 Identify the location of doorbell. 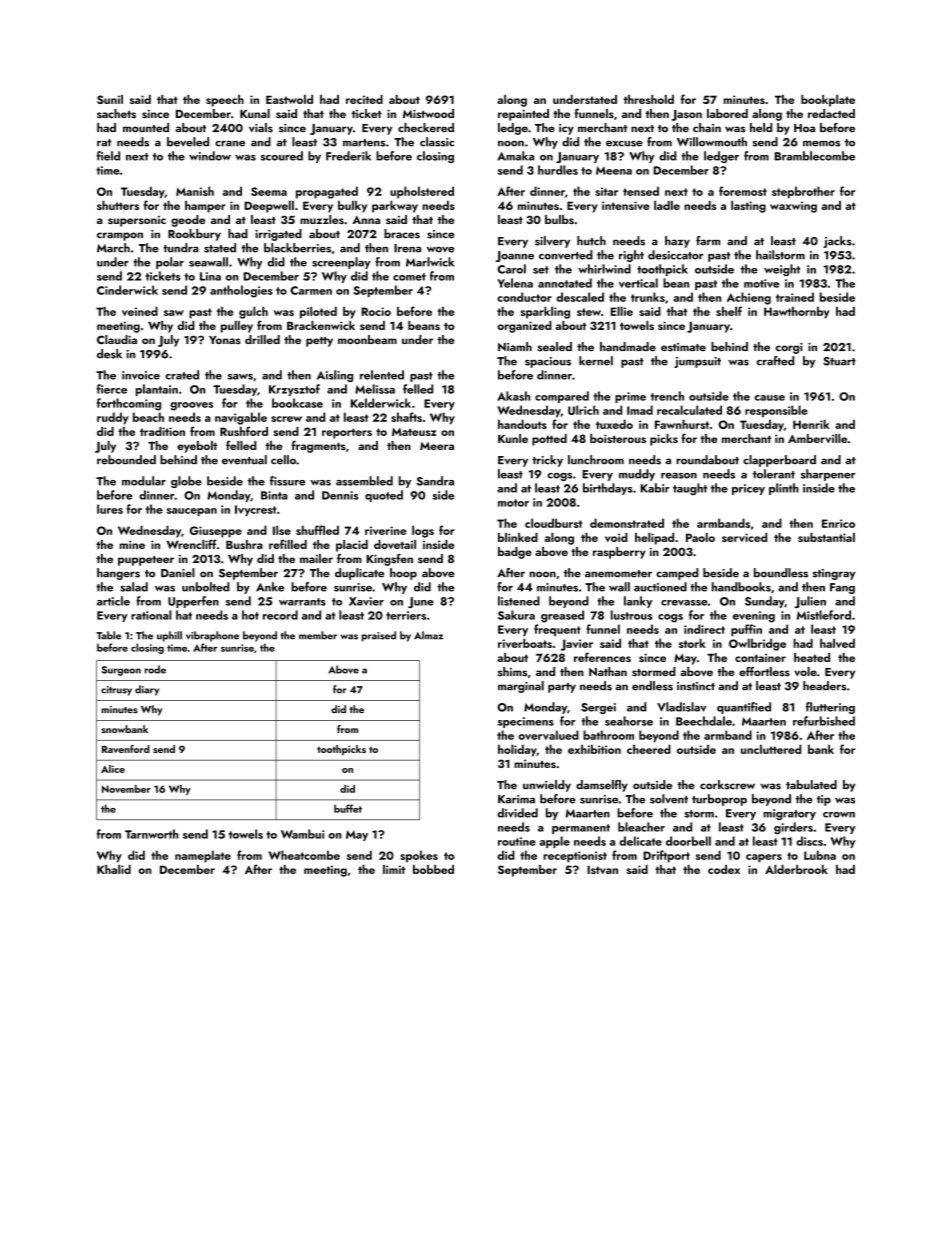
(688, 841).
